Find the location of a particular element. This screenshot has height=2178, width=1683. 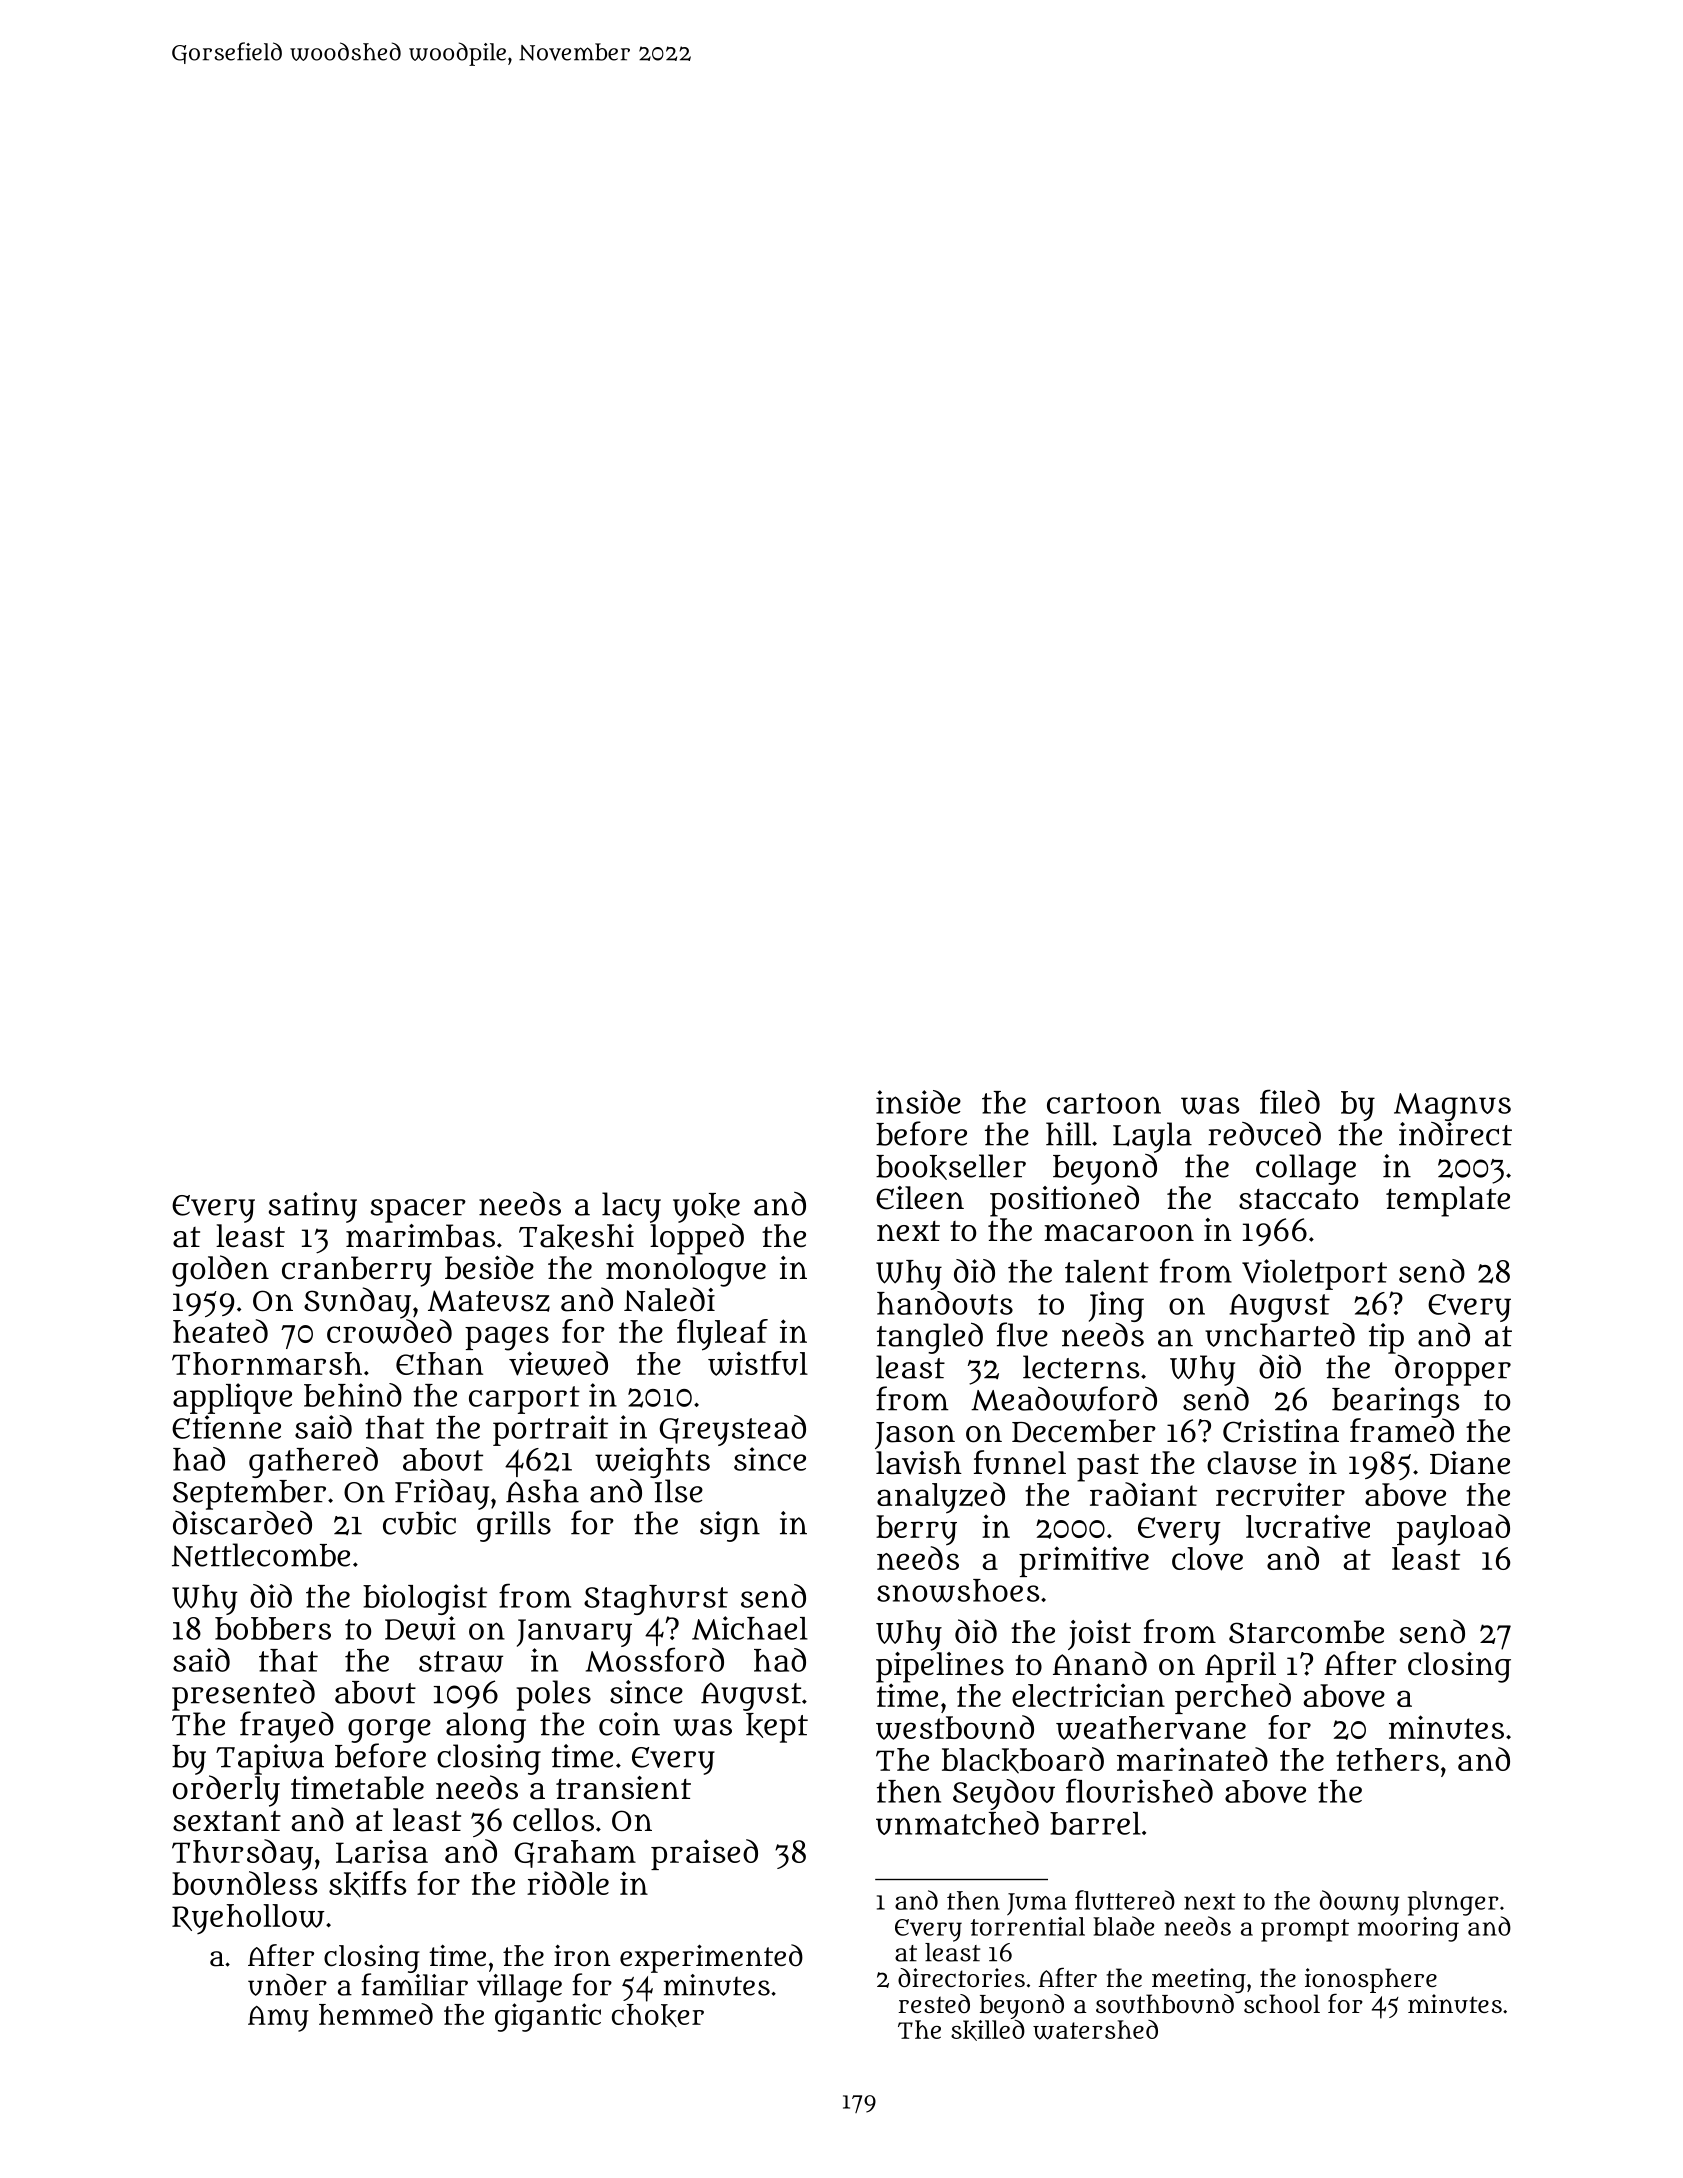

inside is located at coordinates (918, 1102).
